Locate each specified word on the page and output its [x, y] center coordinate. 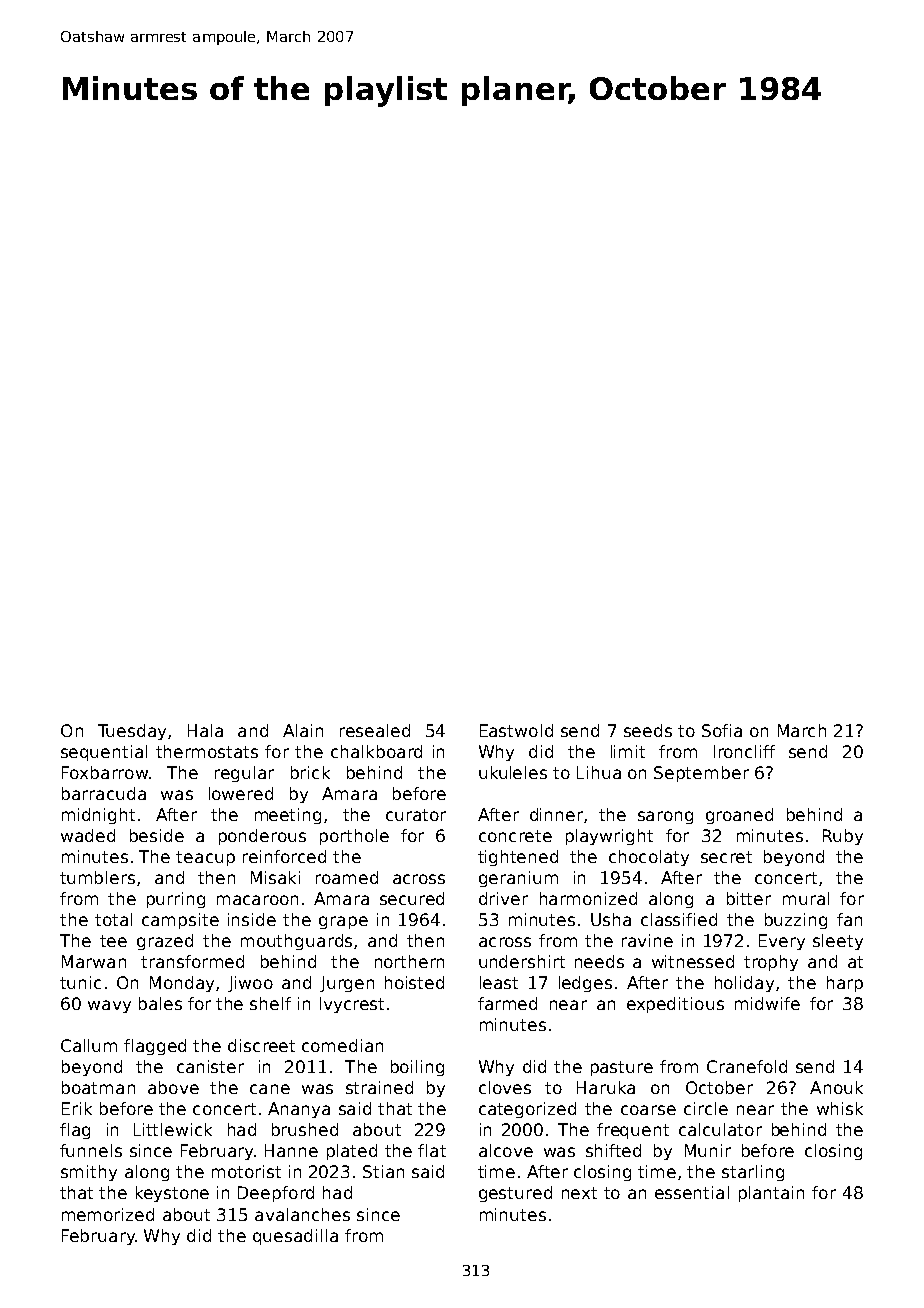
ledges [585, 984]
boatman [98, 1087]
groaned [739, 816]
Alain [303, 730]
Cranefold [747, 1066]
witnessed [693, 961]
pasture [622, 1068]
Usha [611, 919]
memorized [108, 1214]
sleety [838, 942]
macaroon [257, 900]
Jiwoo [250, 984]
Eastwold [516, 730]
